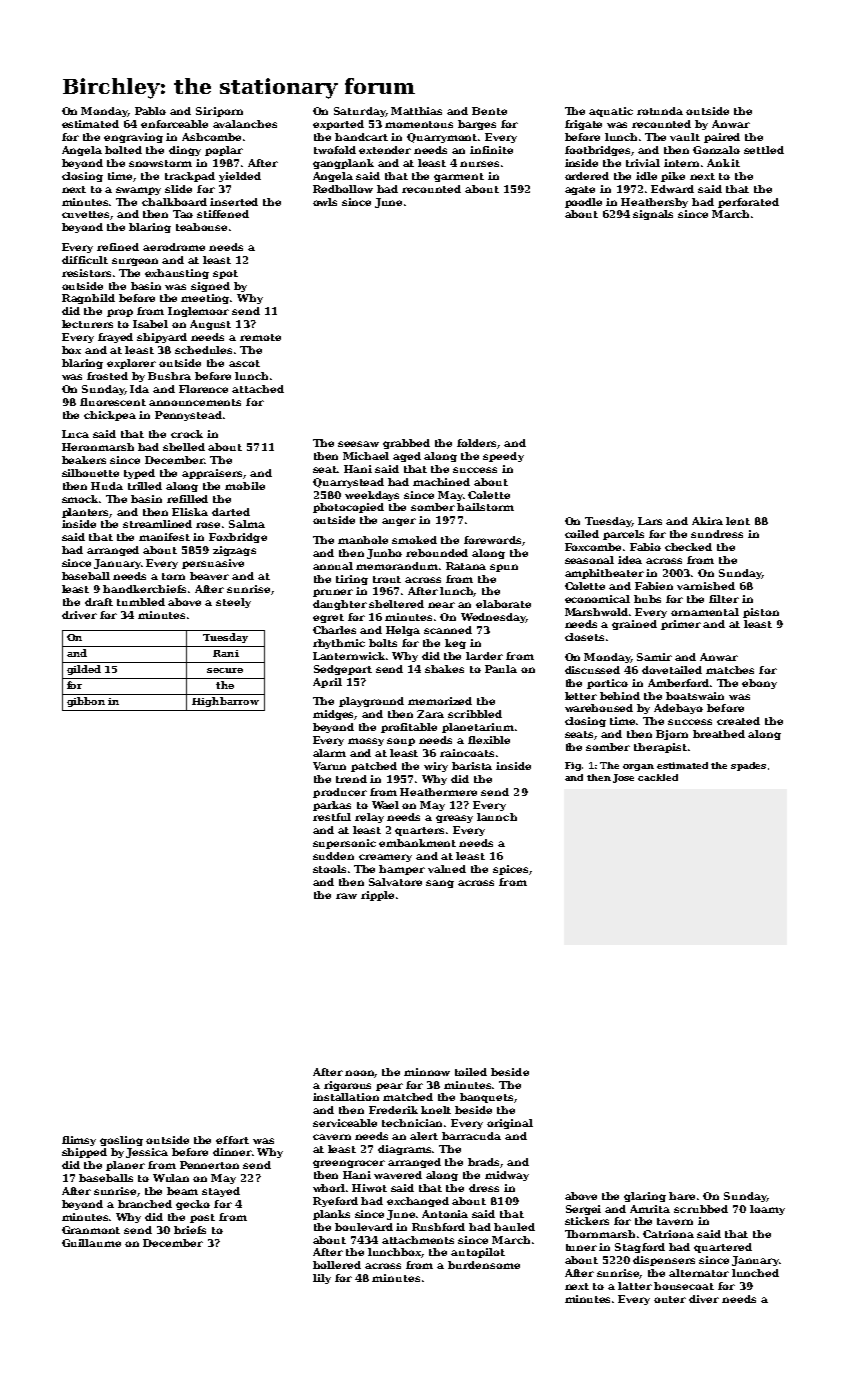  Describe the element at coordinates (653, 215) in the document. I see `signals` at that location.
